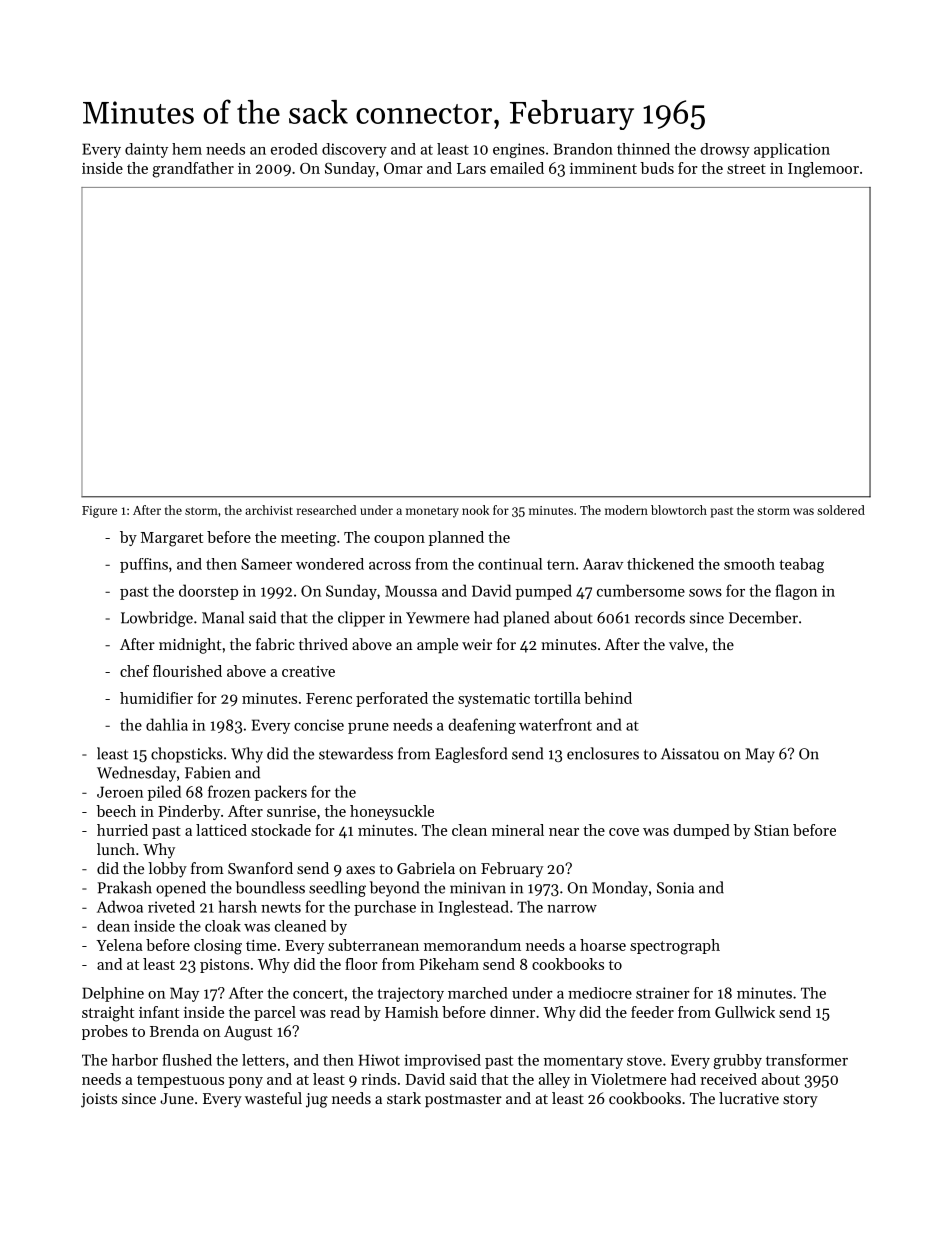 This screenshot has height=1233, width=952. What do you see at coordinates (187, 149) in the screenshot?
I see `hem` at bounding box center [187, 149].
